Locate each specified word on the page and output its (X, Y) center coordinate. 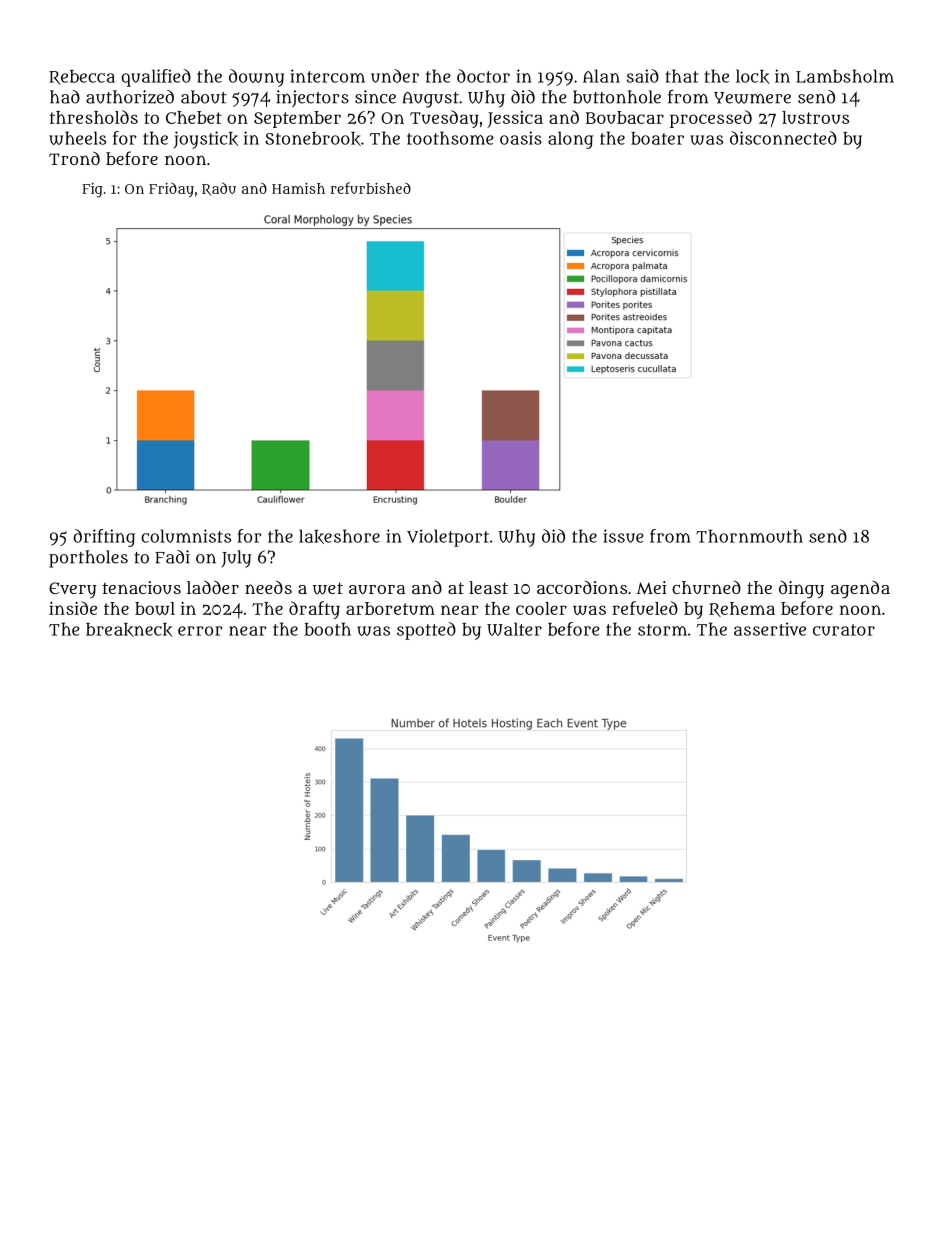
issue (623, 536)
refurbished (371, 188)
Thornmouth (749, 536)
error (200, 631)
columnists (186, 536)
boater (657, 138)
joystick (205, 140)
